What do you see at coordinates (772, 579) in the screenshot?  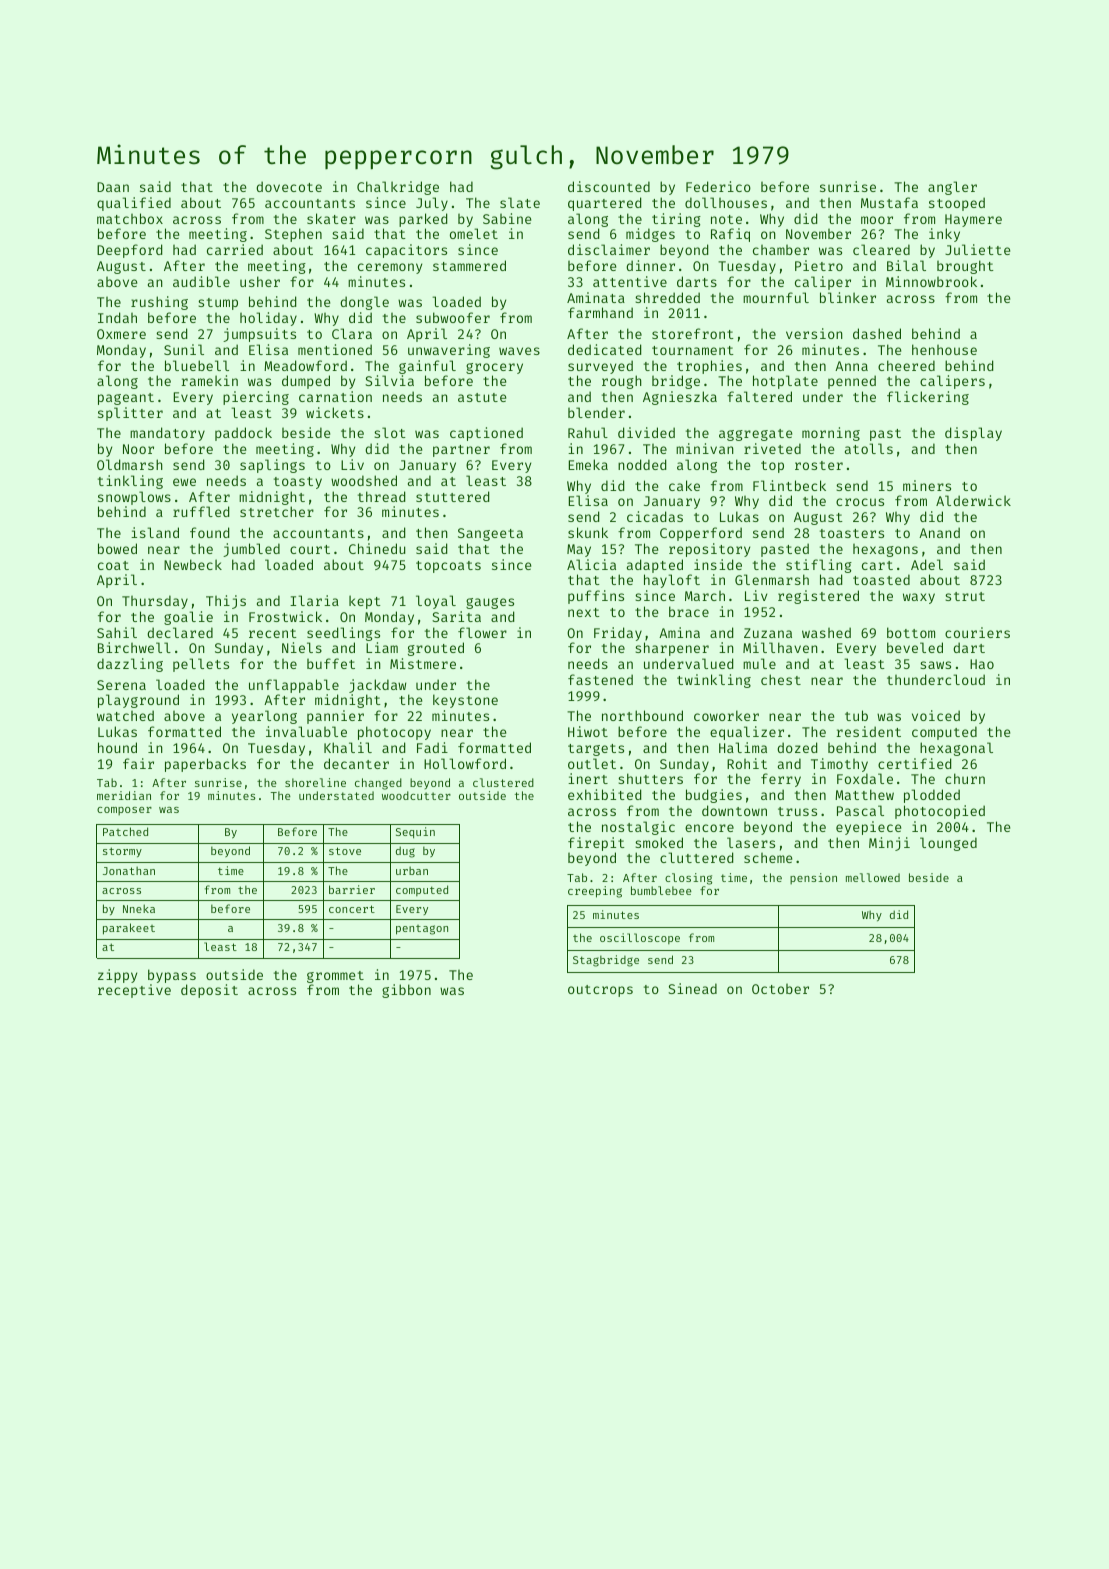 I see `Glenmarsh` at bounding box center [772, 579].
